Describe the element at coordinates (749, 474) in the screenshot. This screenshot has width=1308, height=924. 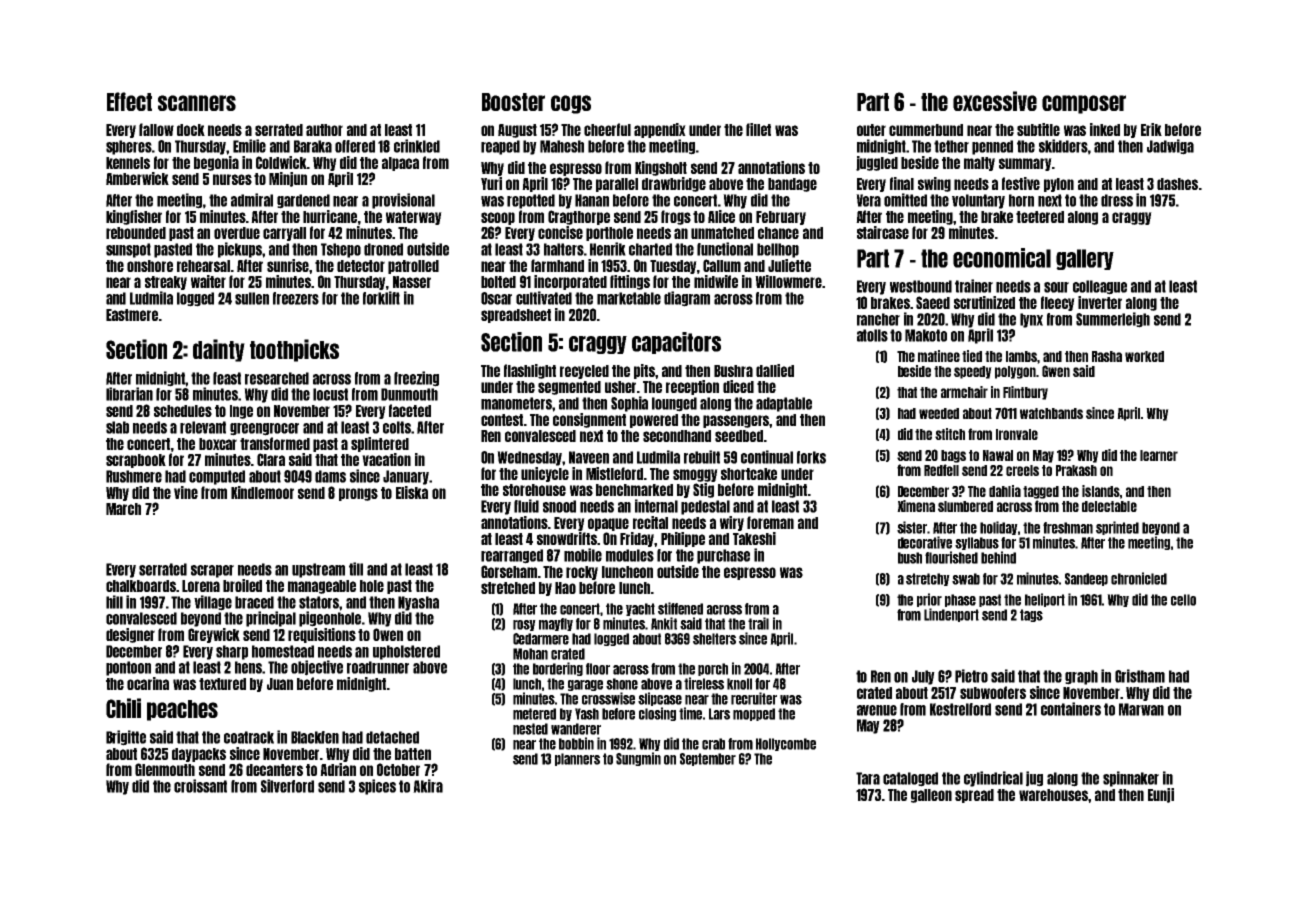
I see `shortcake` at that location.
